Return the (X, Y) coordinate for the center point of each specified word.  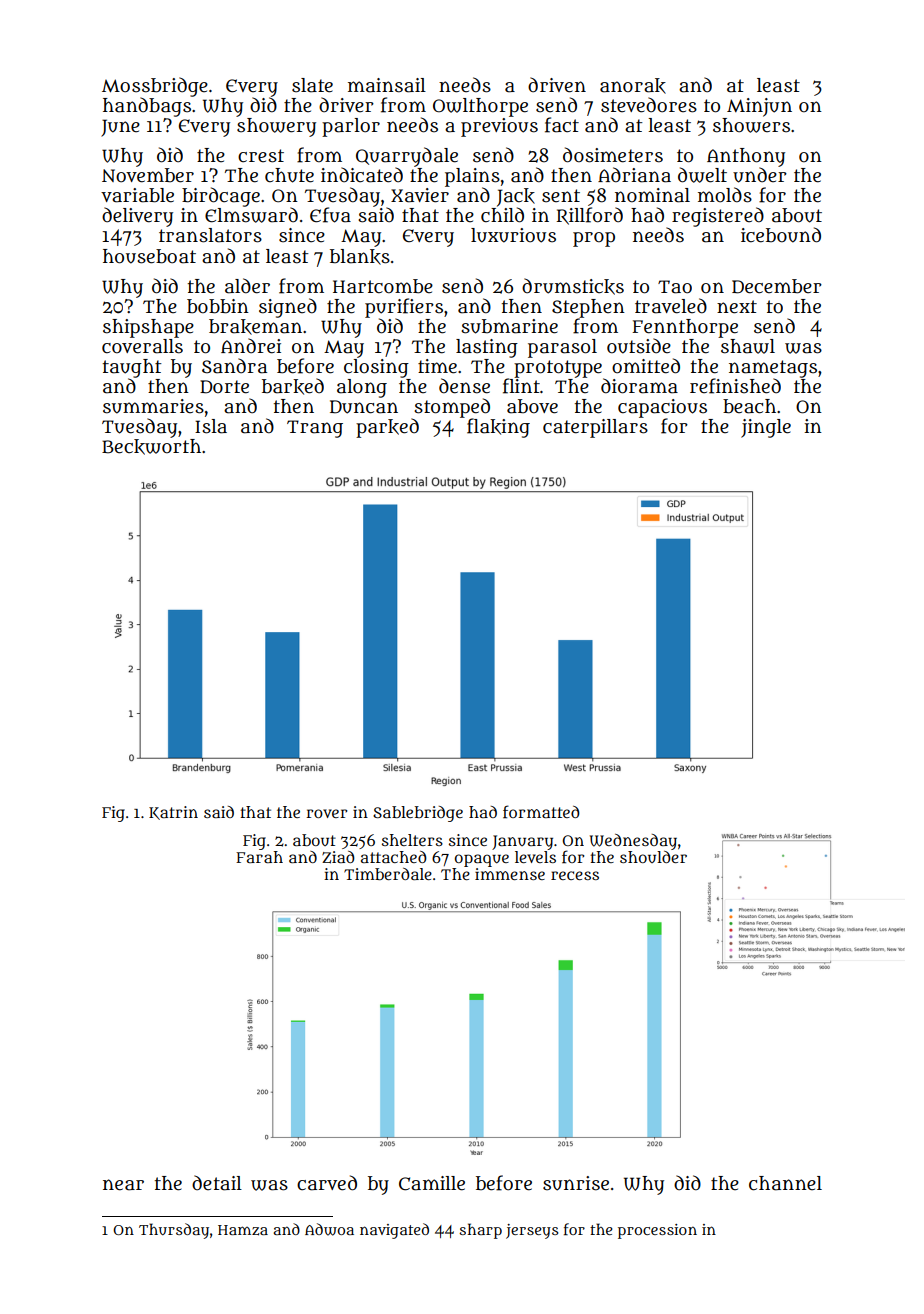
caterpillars (595, 428)
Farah (259, 857)
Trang (315, 429)
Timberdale (388, 874)
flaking (498, 428)
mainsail (387, 85)
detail (217, 1183)
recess (575, 875)
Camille (432, 1183)
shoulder (653, 857)
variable (137, 195)
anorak (633, 86)
